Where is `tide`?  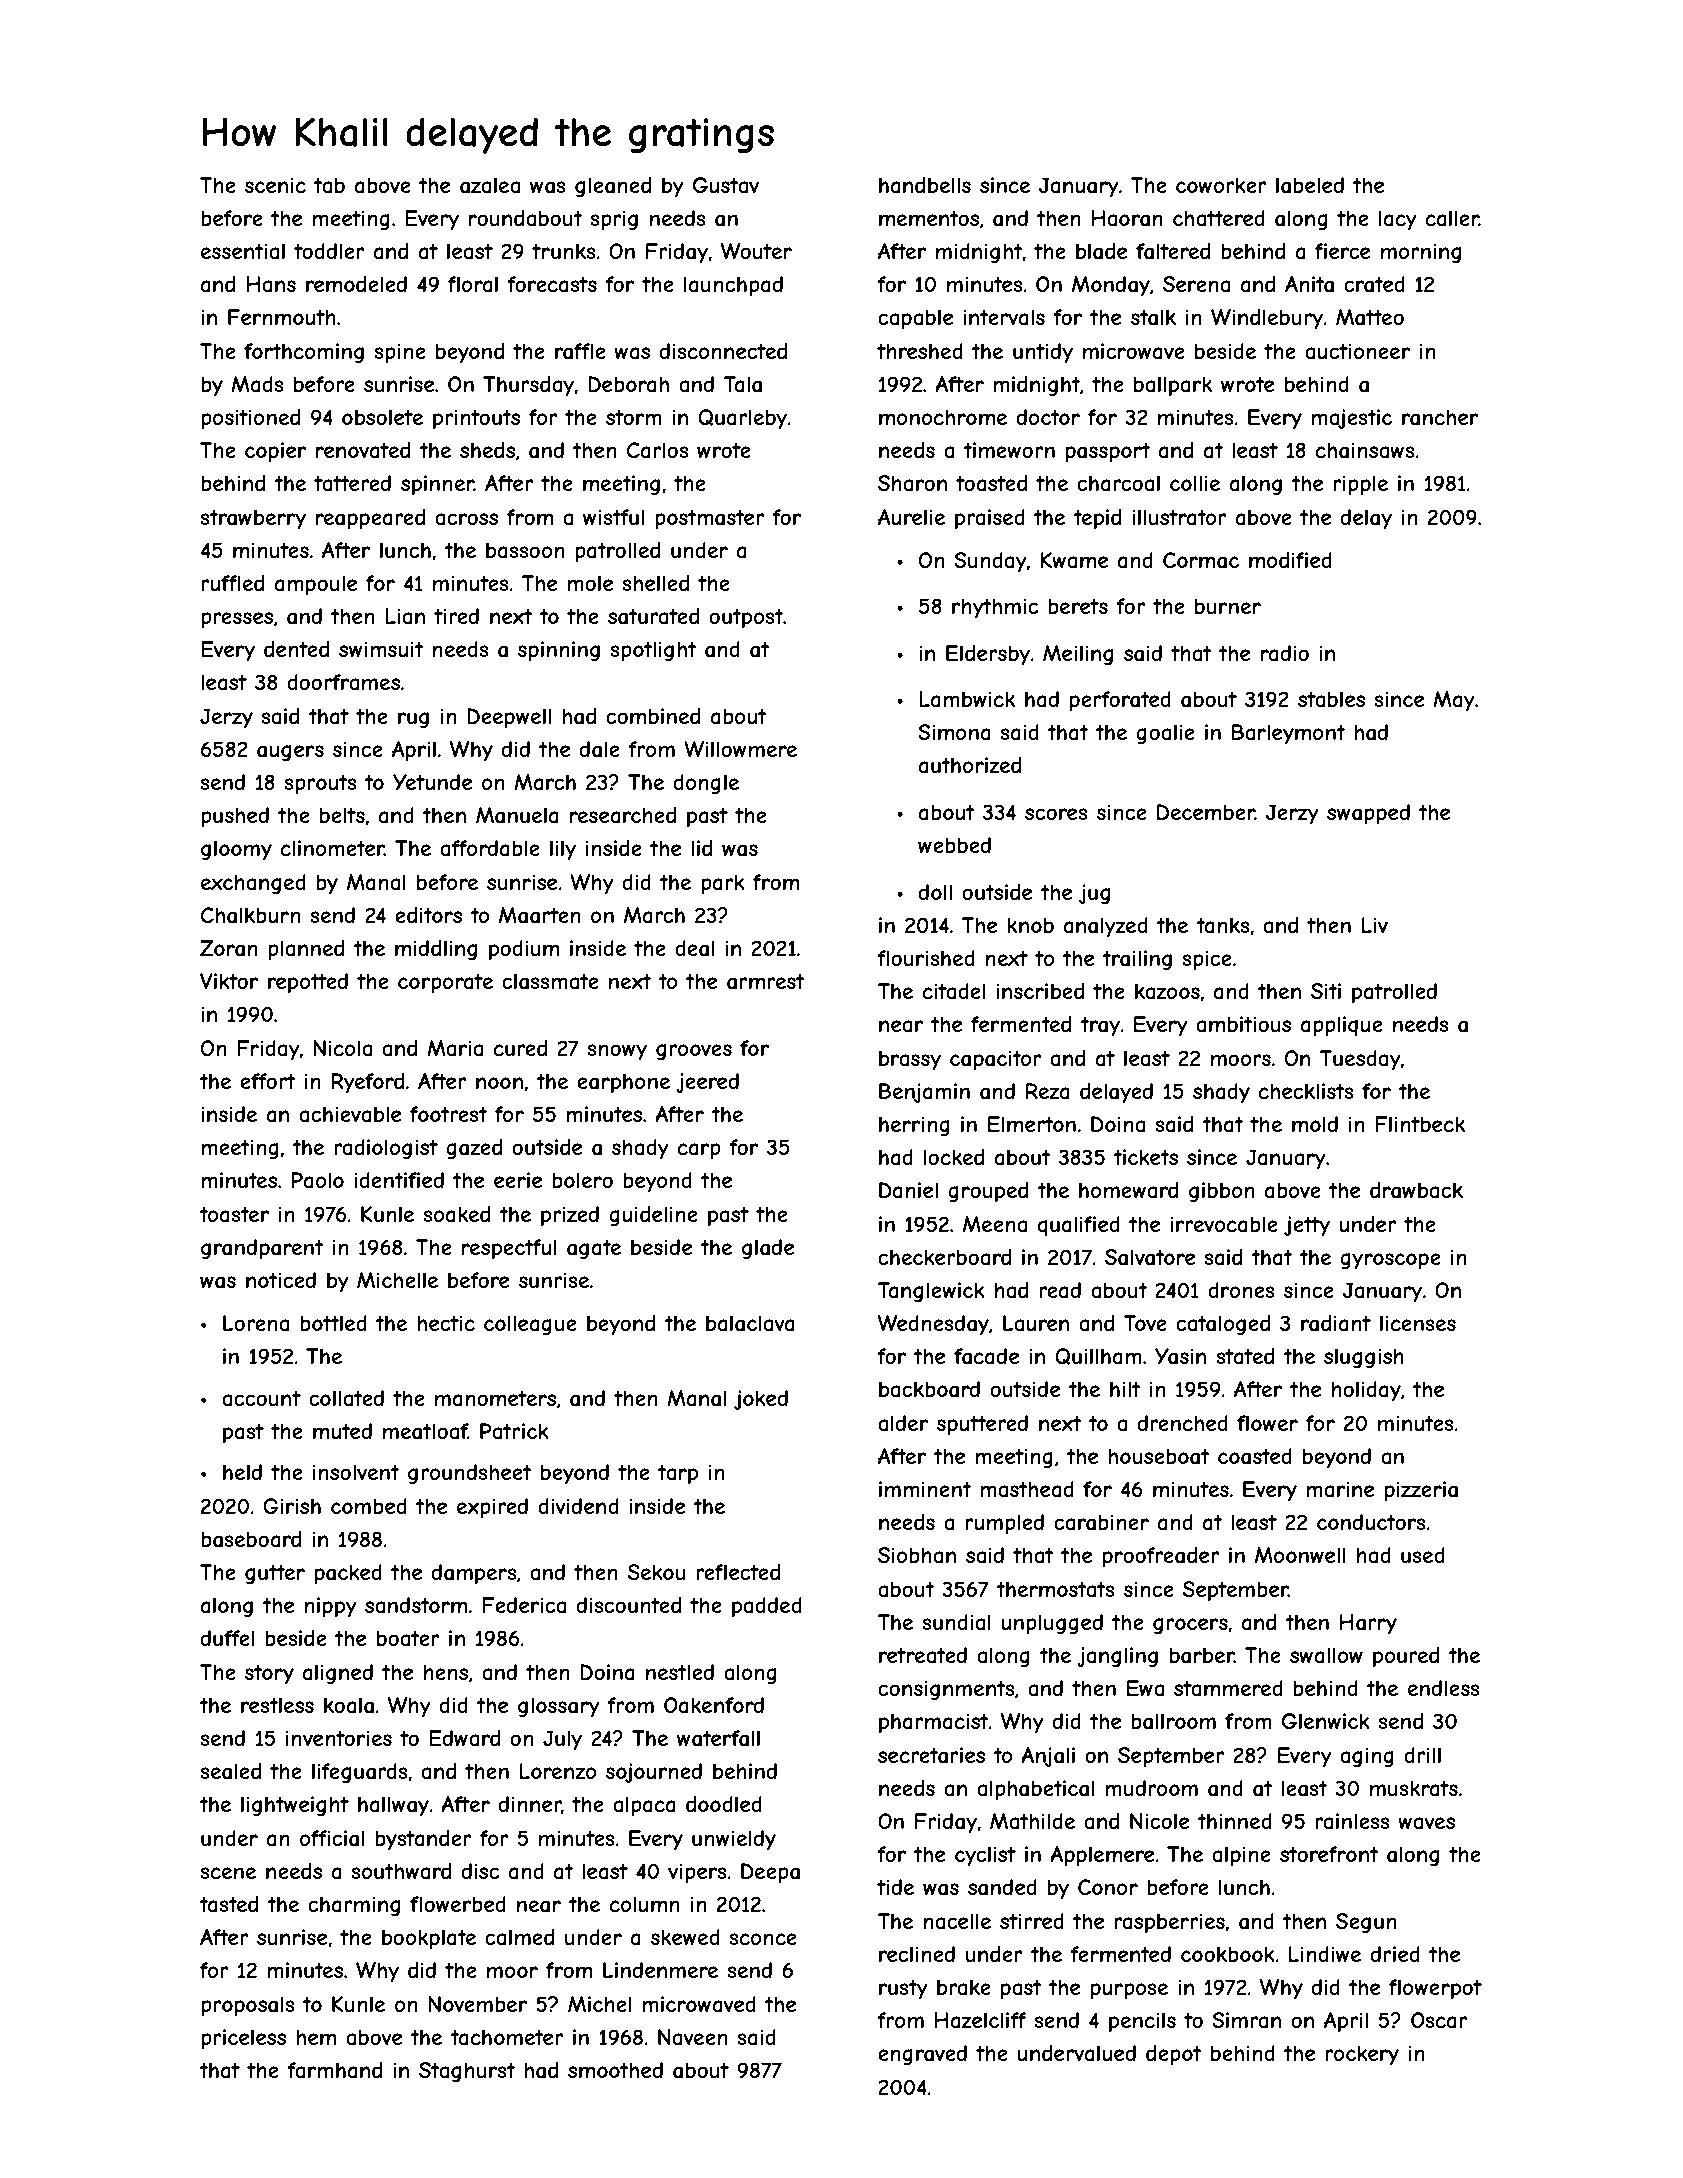 tide is located at coordinates (895, 1887).
